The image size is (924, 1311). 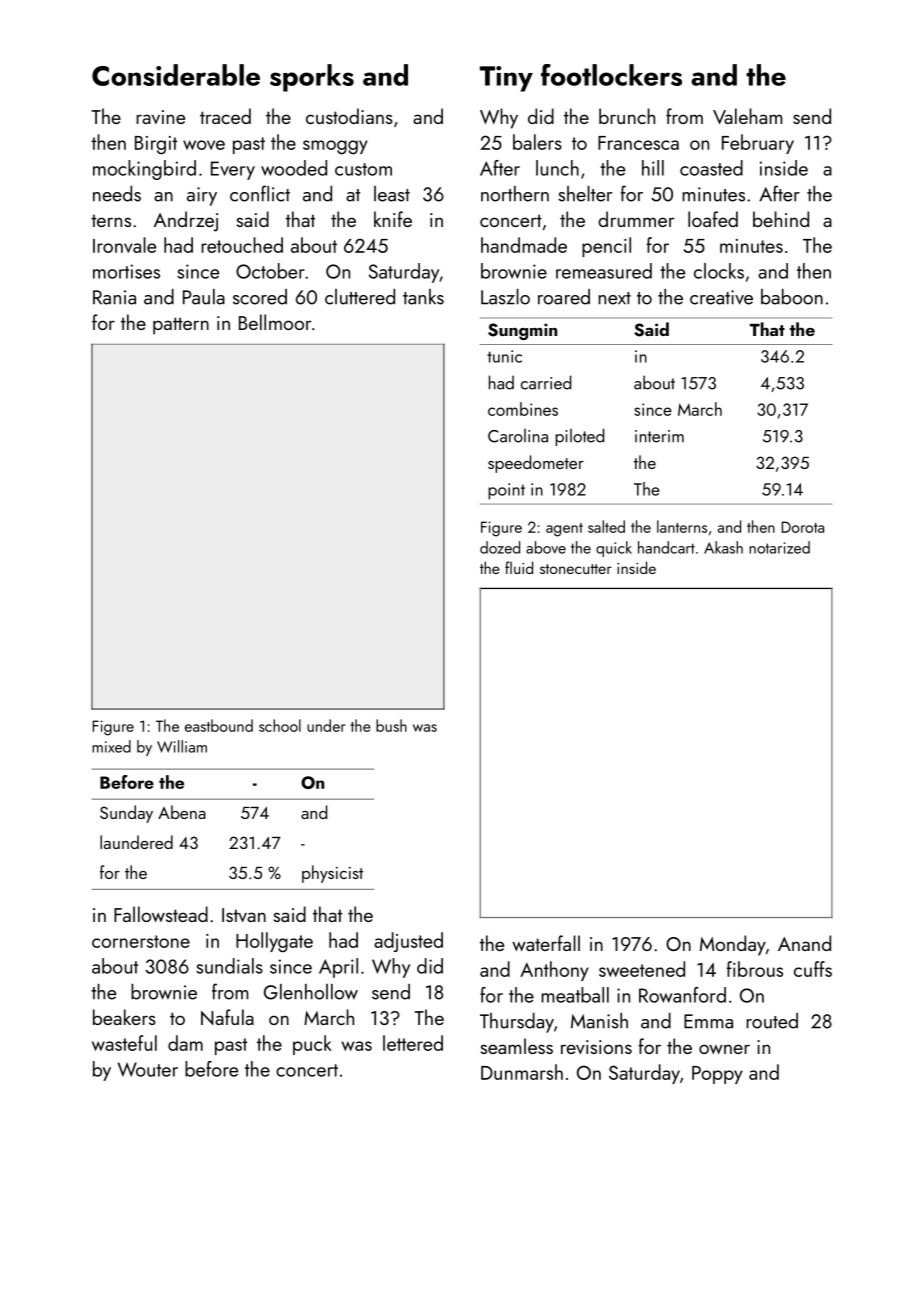 What do you see at coordinates (141, 941) in the screenshot?
I see `cornerstone` at bounding box center [141, 941].
